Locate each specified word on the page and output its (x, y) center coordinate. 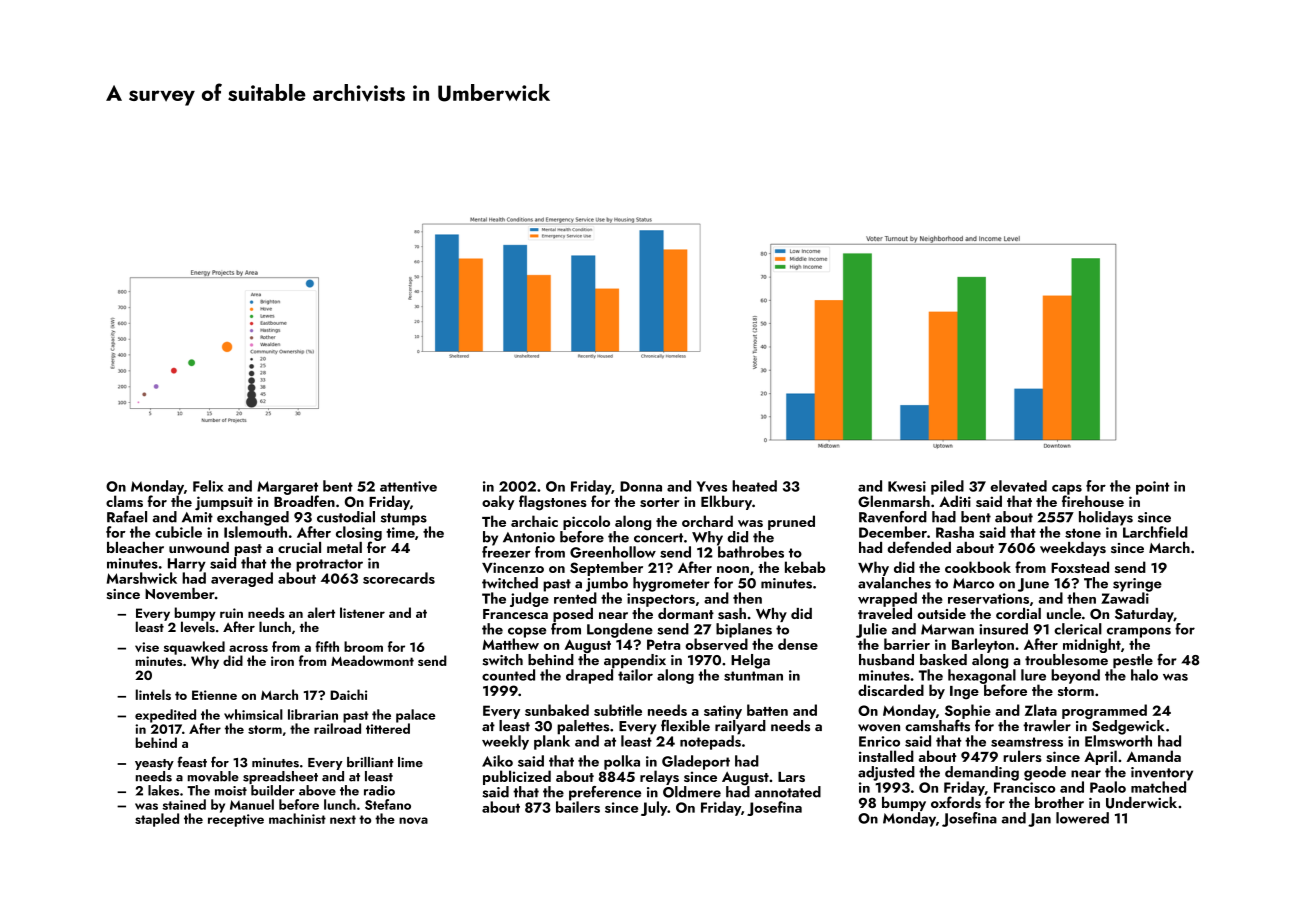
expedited (165, 716)
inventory (1162, 774)
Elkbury (726, 502)
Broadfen (304, 501)
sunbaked (557, 710)
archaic (534, 521)
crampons (1139, 632)
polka (622, 762)
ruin (231, 613)
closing (359, 533)
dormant (686, 613)
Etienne (214, 695)
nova (413, 820)
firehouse (1093, 501)
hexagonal (982, 676)
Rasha (955, 532)
